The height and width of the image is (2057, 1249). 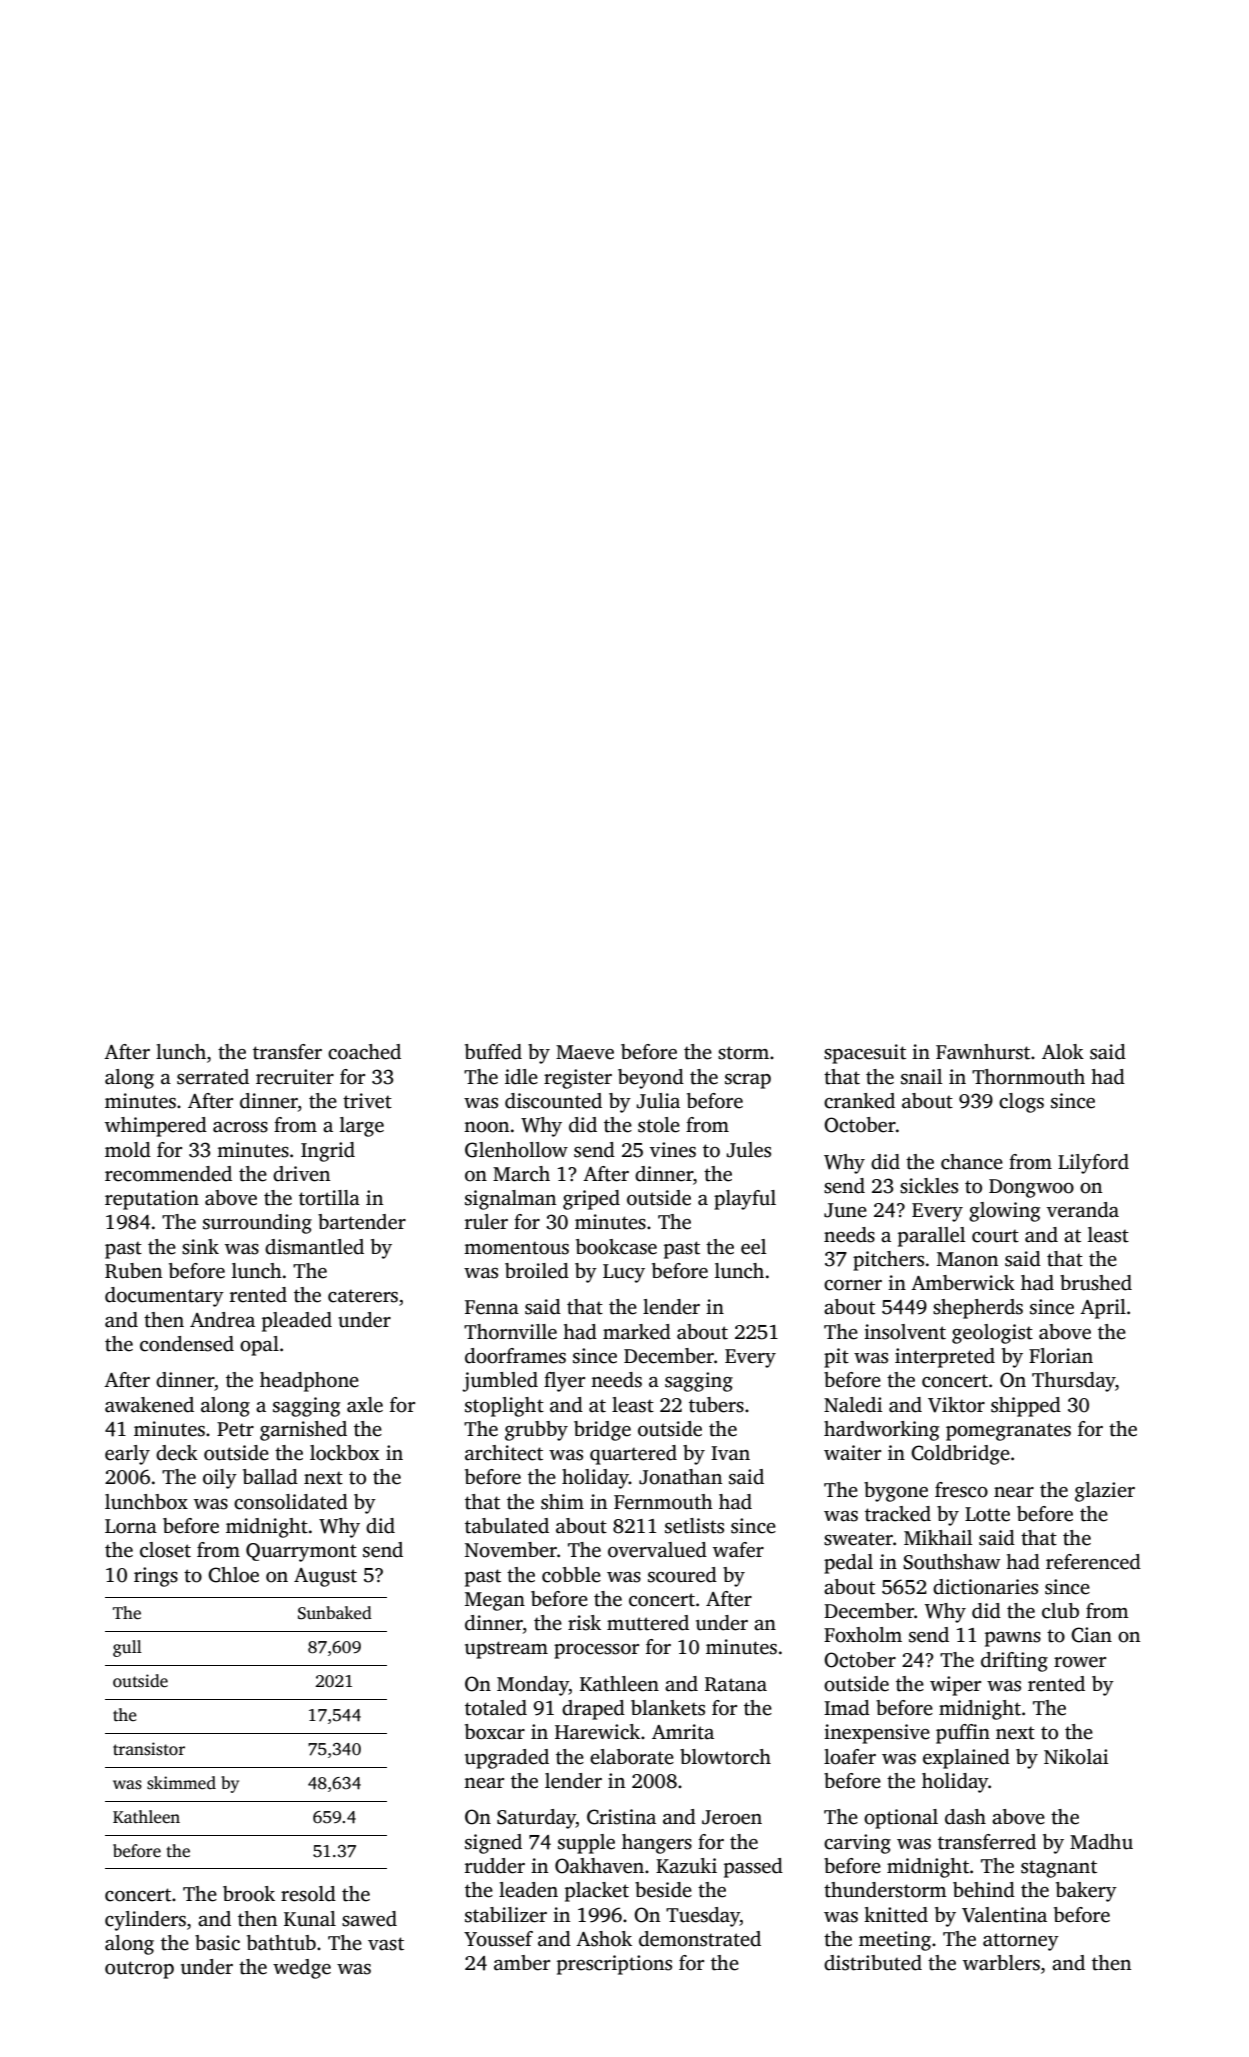 I want to click on Dongwoo, so click(x=1031, y=1188).
